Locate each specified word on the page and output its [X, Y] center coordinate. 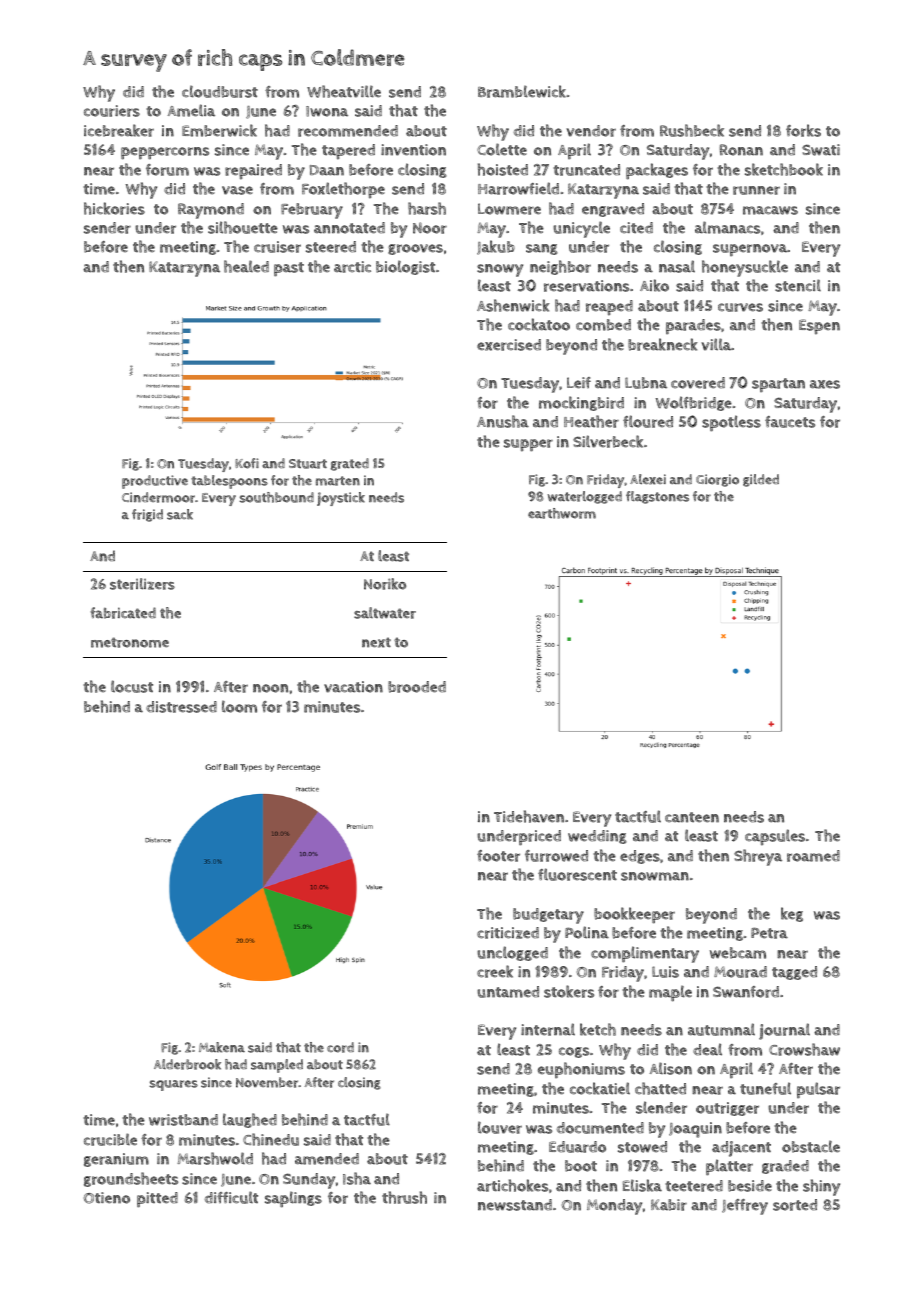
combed [603, 325]
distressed [181, 707]
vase [237, 190]
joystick [341, 499]
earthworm [562, 513]
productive [155, 482]
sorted [795, 1205]
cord [340, 1047]
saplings [293, 1199]
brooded [417, 687]
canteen [692, 817]
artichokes [512, 1185]
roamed [813, 856]
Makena [222, 1047]
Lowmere [509, 209]
